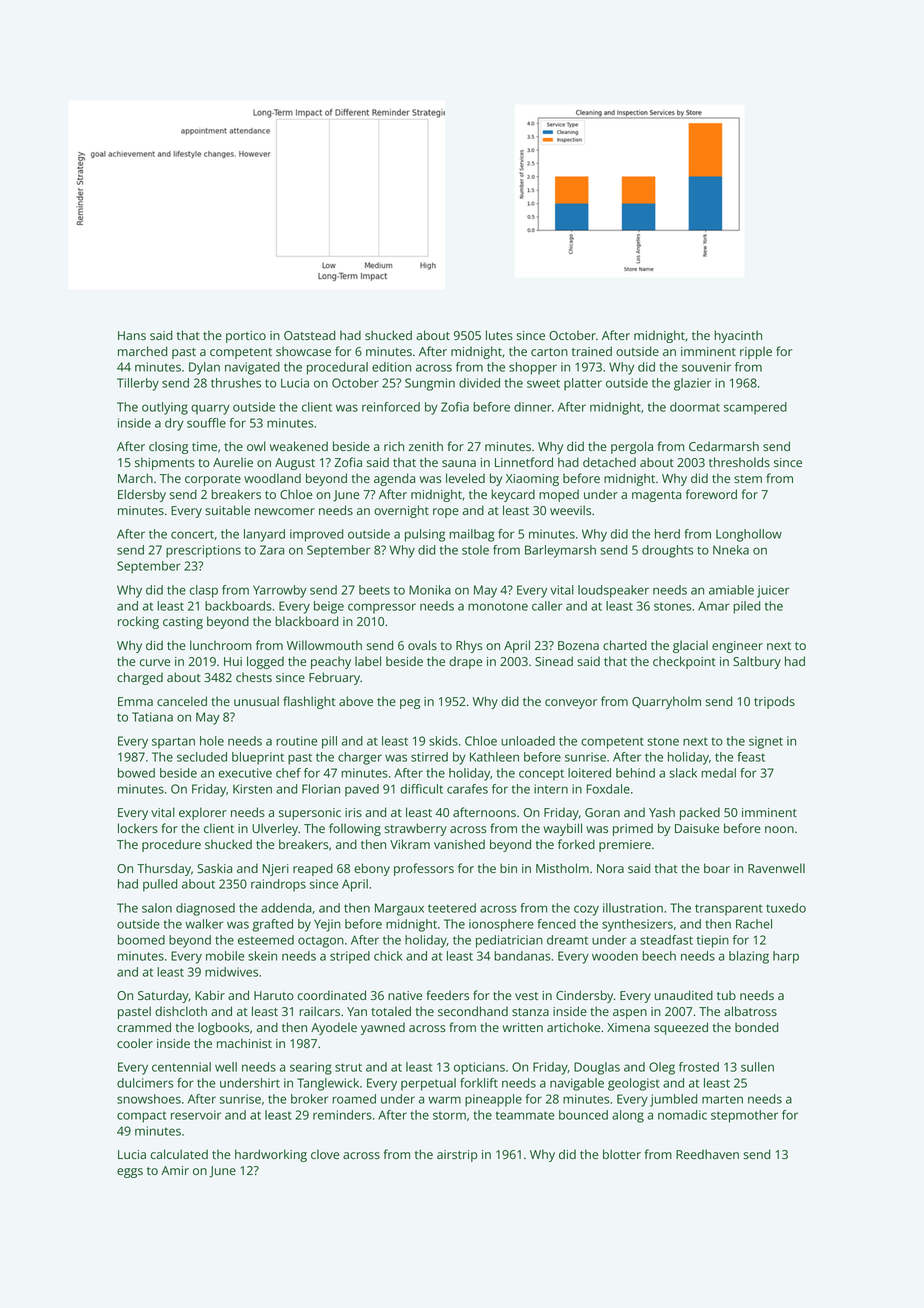 The width and height of the screenshot is (924, 1308). Describe the element at coordinates (533, 407) in the screenshot. I see `dinner` at that location.
